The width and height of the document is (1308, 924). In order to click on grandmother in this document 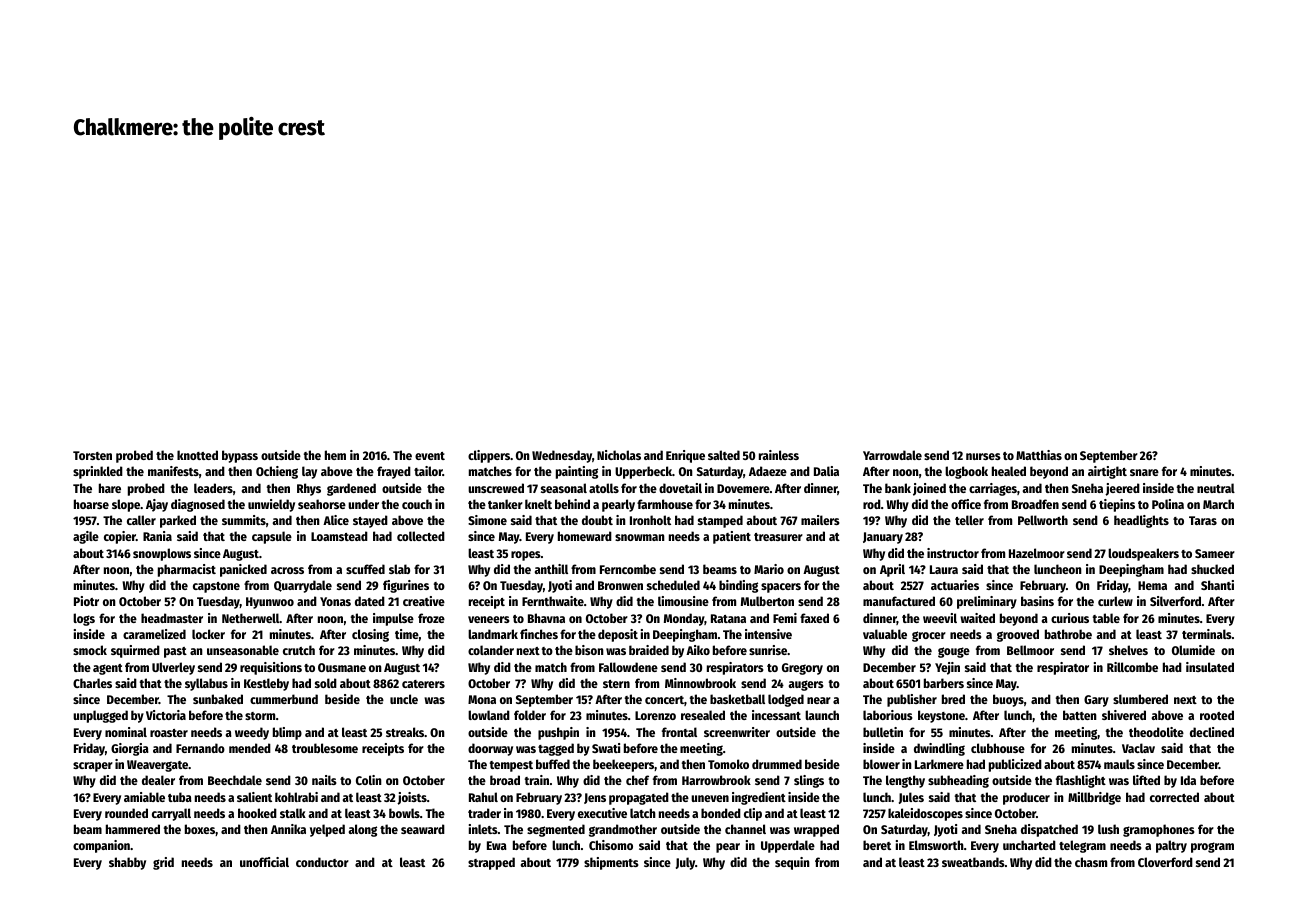, I will do `click(623, 830)`.
